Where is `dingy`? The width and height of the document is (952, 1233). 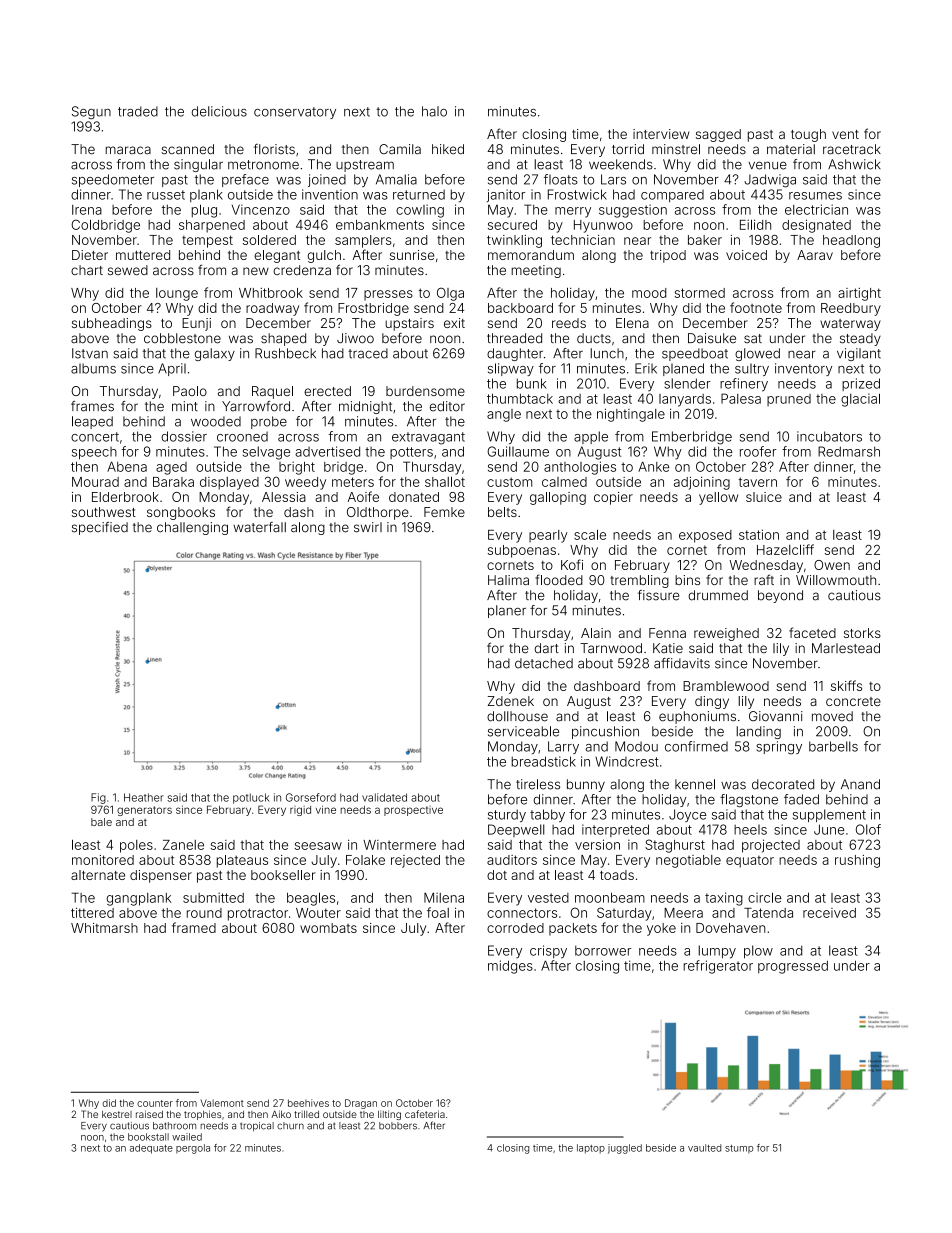
dingy is located at coordinates (712, 702).
